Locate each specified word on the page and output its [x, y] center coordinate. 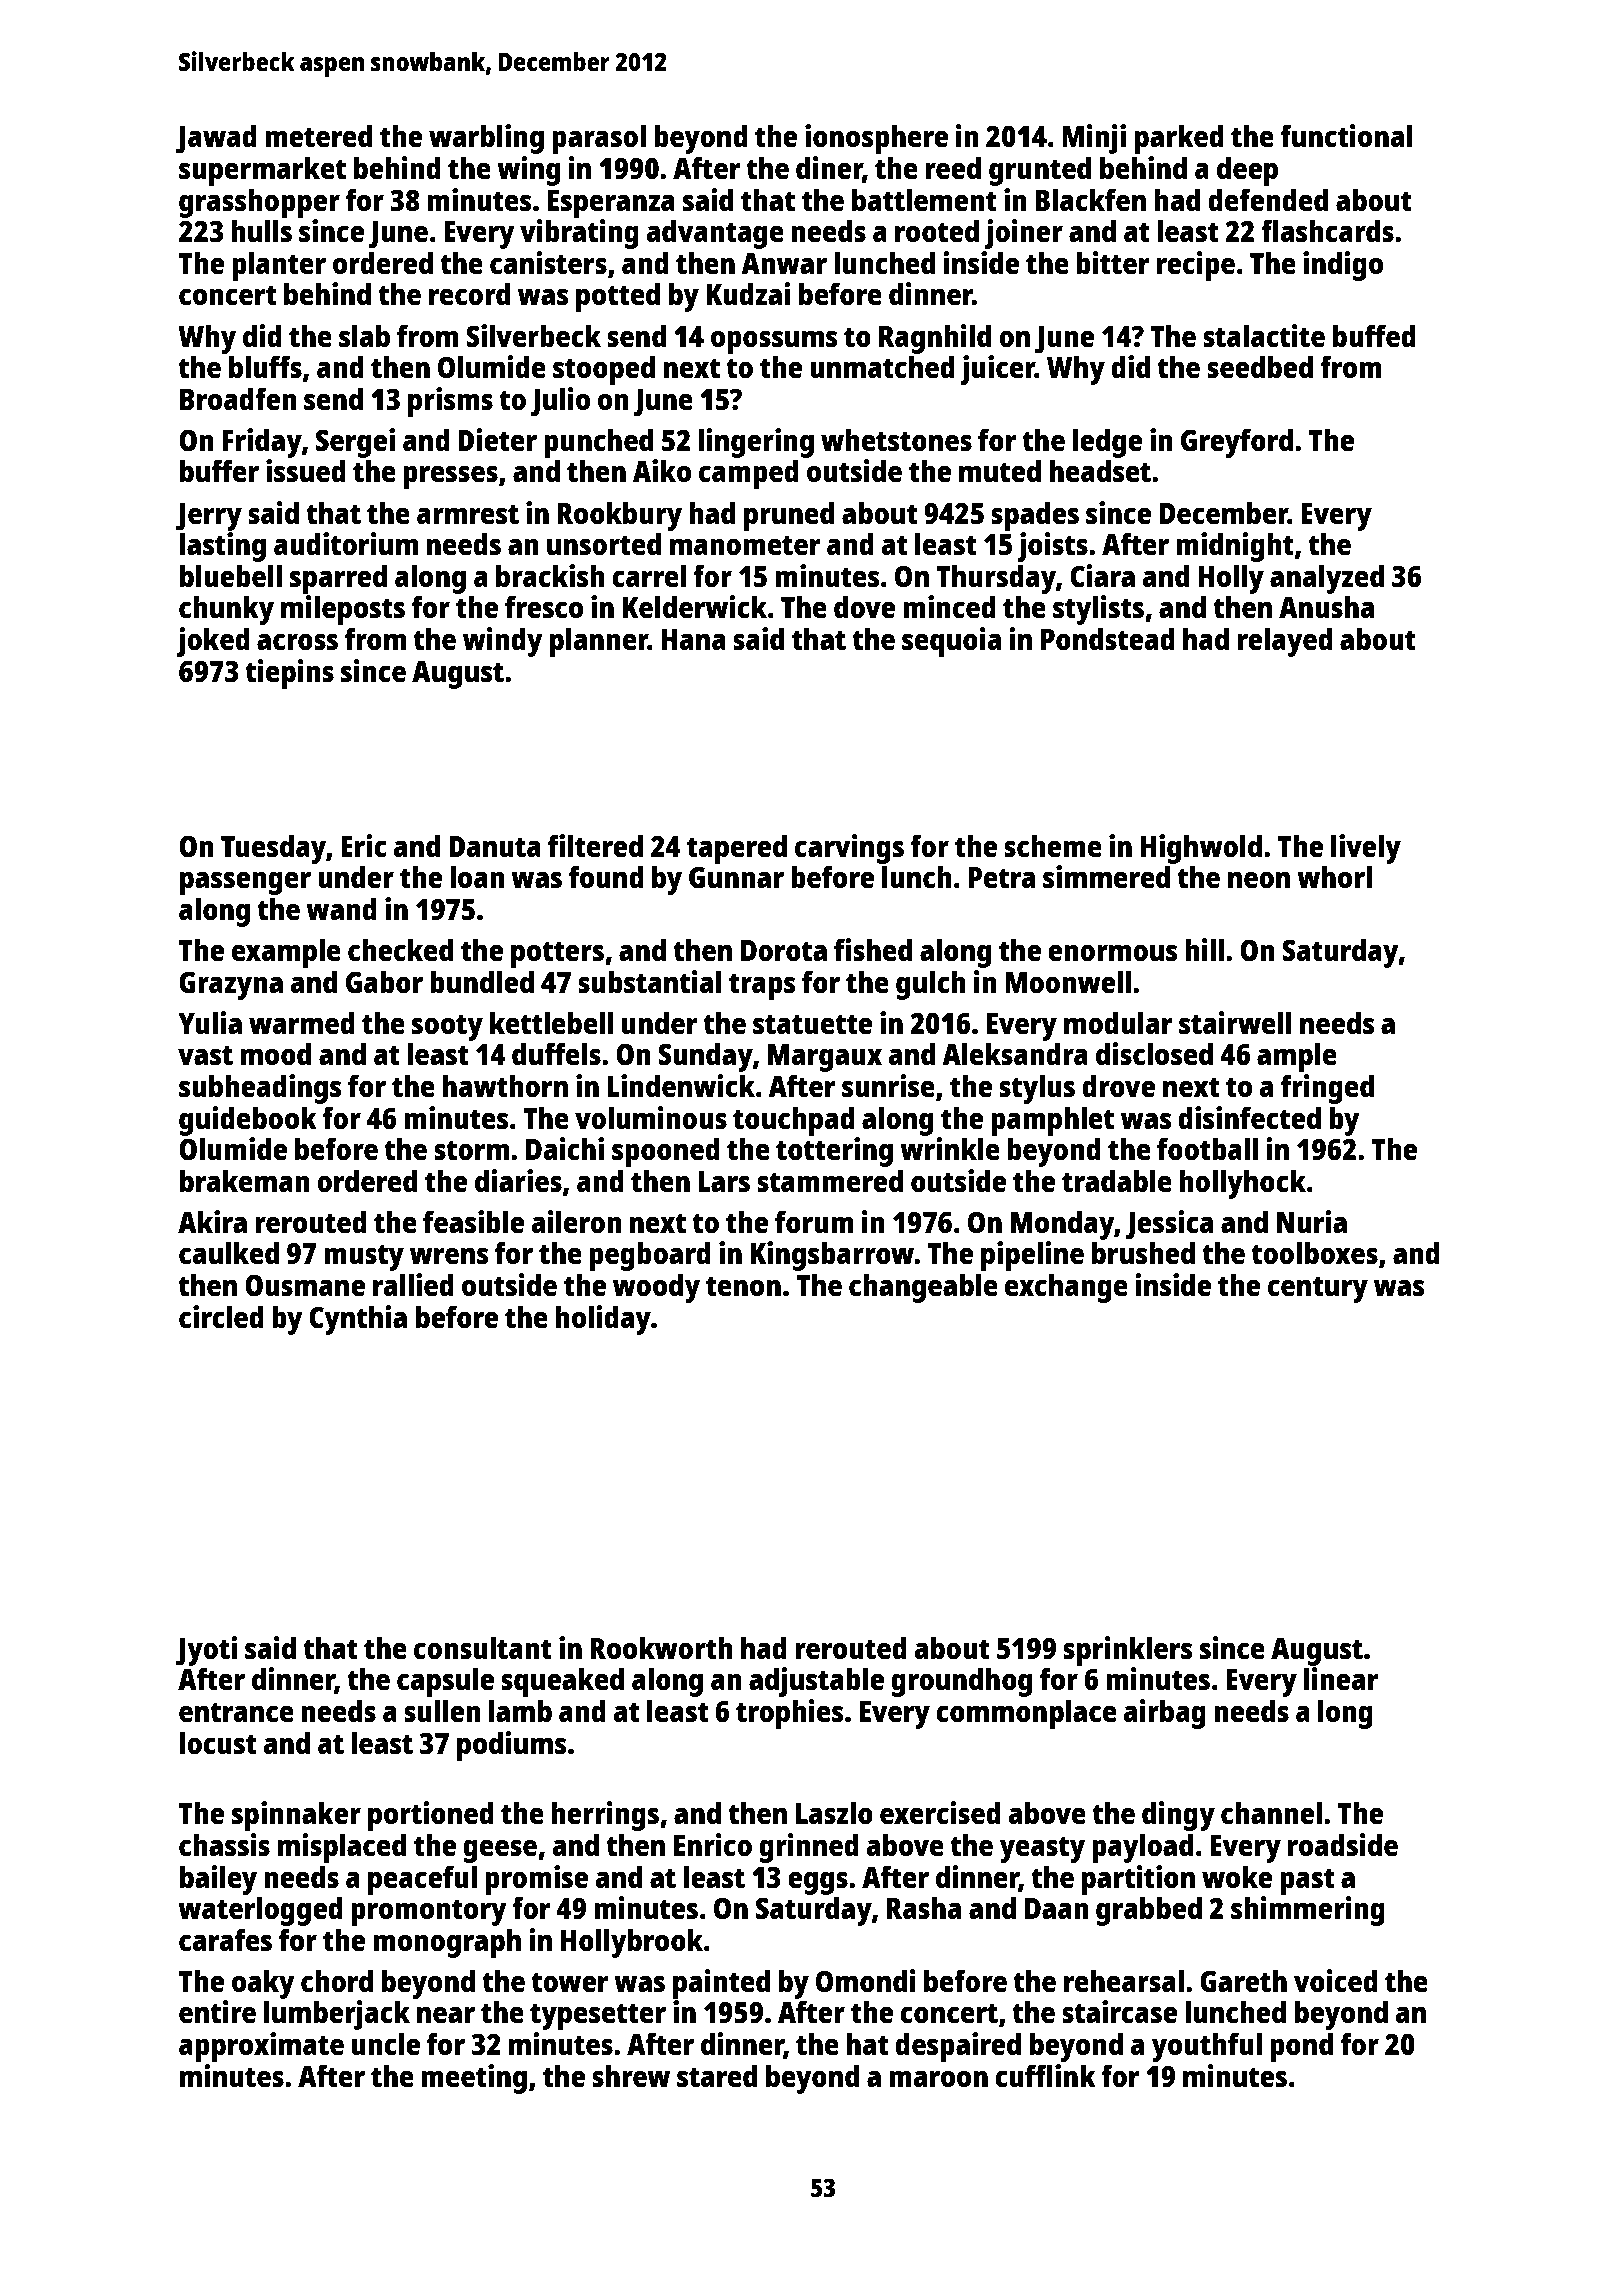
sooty [447, 1027]
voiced [1336, 1981]
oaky [263, 1984]
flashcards [1327, 231]
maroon [938, 2079]
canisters [548, 263]
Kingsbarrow [832, 1256]
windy [503, 642]
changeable [923, 1288]
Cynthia [358, 1320]
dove [864, 606]
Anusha [1326, 607]
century [1318, 1289]
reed [953, 168]
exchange [1066, 1288]
